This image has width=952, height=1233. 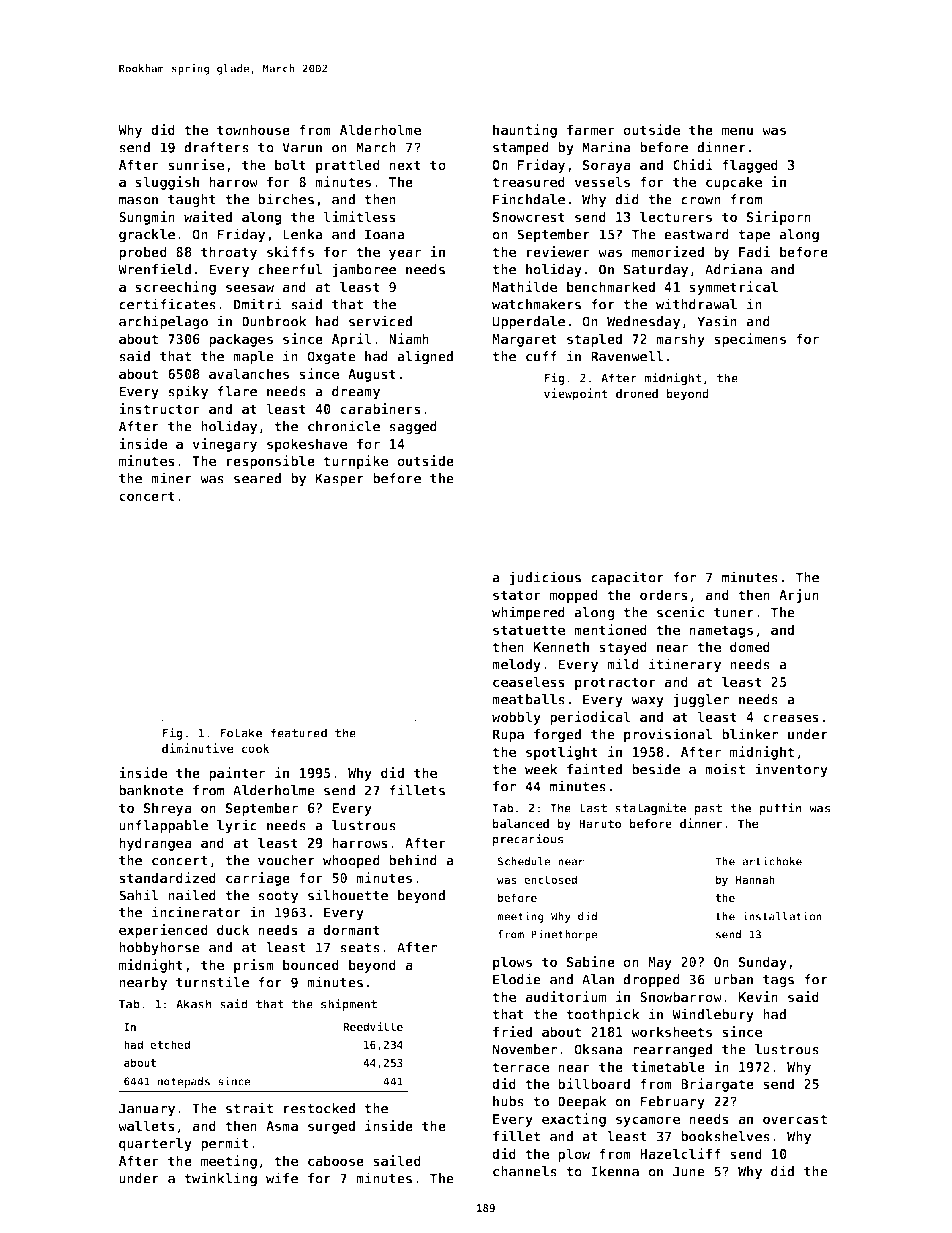 What do you see at coordinates (650, 808) in the image?
I see `stalagmite` at bounding box center [650, 808].
